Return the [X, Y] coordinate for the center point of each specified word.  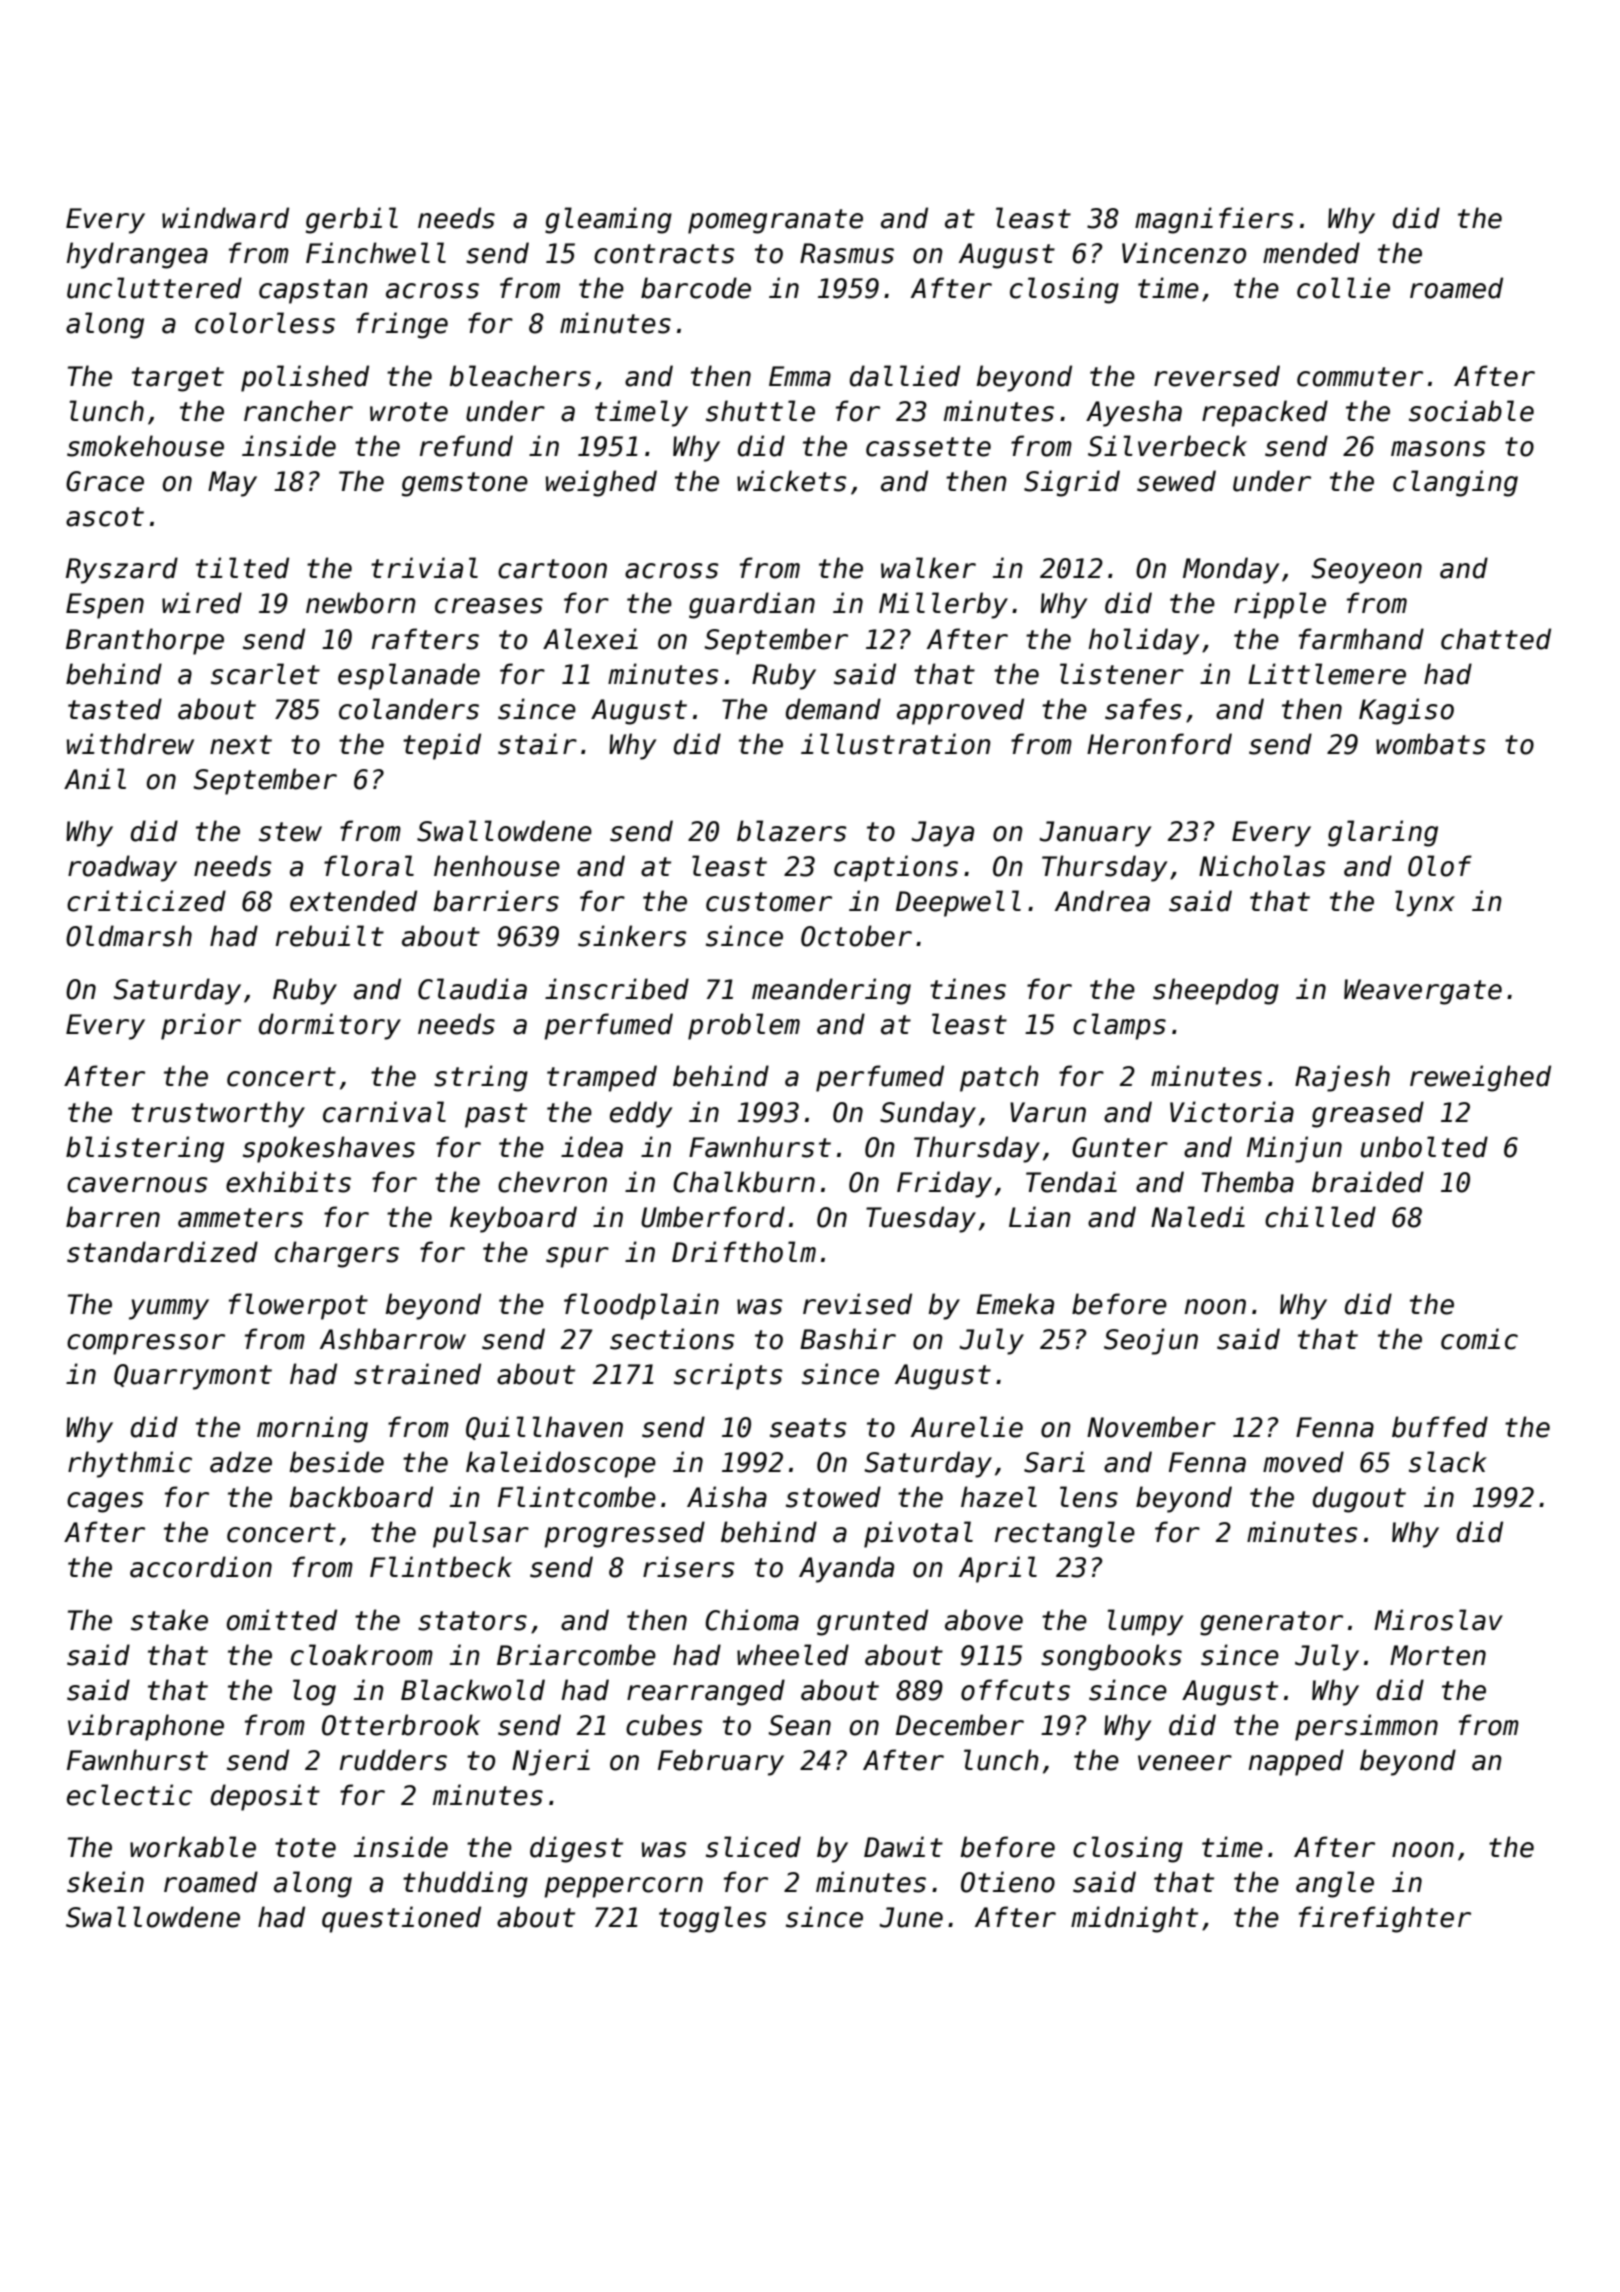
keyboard [513, 1219]
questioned [401, 1919]
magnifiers [1214, 220]
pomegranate [775, 221]
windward [225, 218]
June [911, 1917]
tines [968, 989]
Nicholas [1262, 866]
